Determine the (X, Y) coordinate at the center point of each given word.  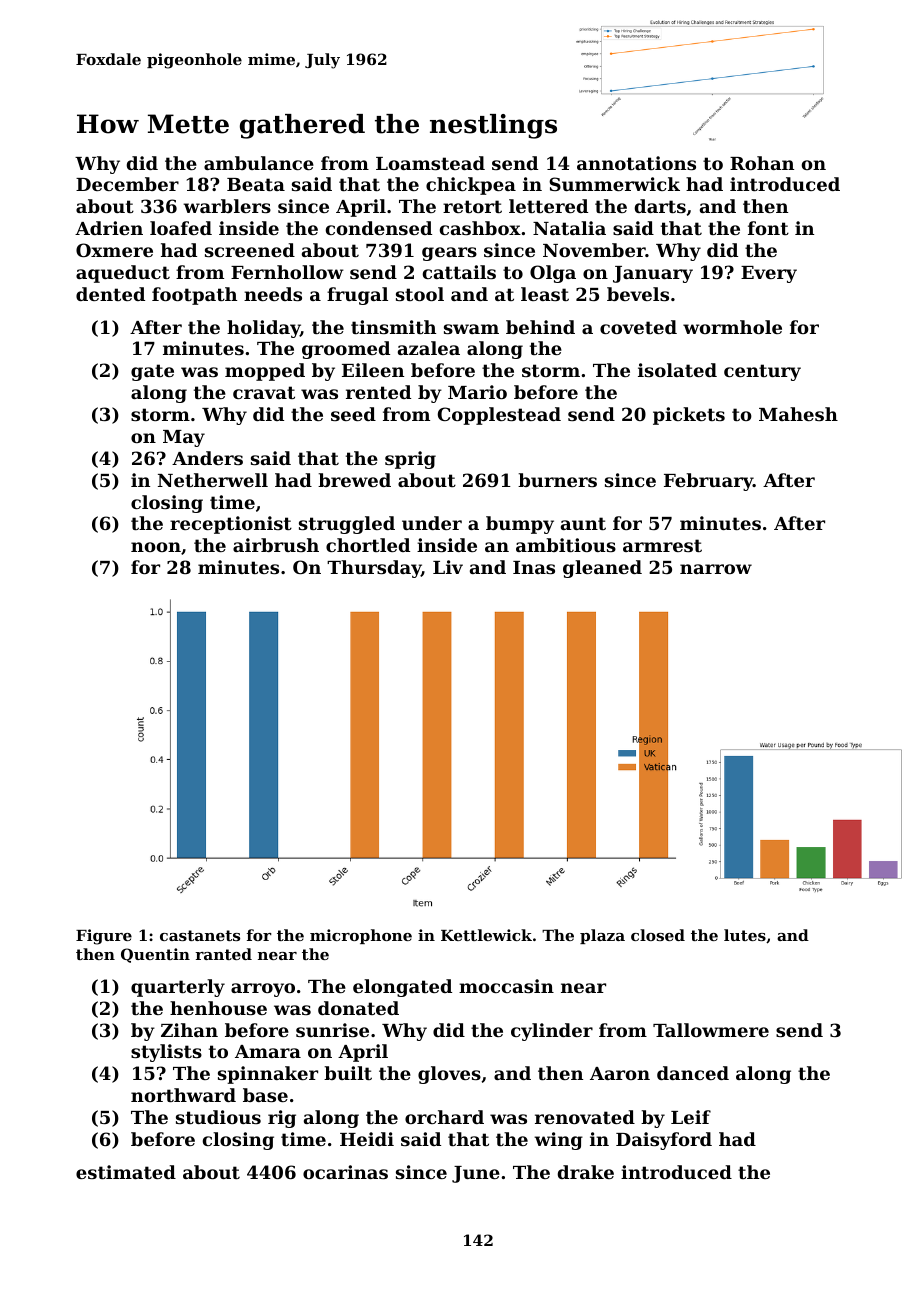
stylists (166, 1053)
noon (156, 547)
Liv (448, 567)
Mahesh (798, 414)
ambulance (259, 163)
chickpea (471, 186)
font (768, 228)
